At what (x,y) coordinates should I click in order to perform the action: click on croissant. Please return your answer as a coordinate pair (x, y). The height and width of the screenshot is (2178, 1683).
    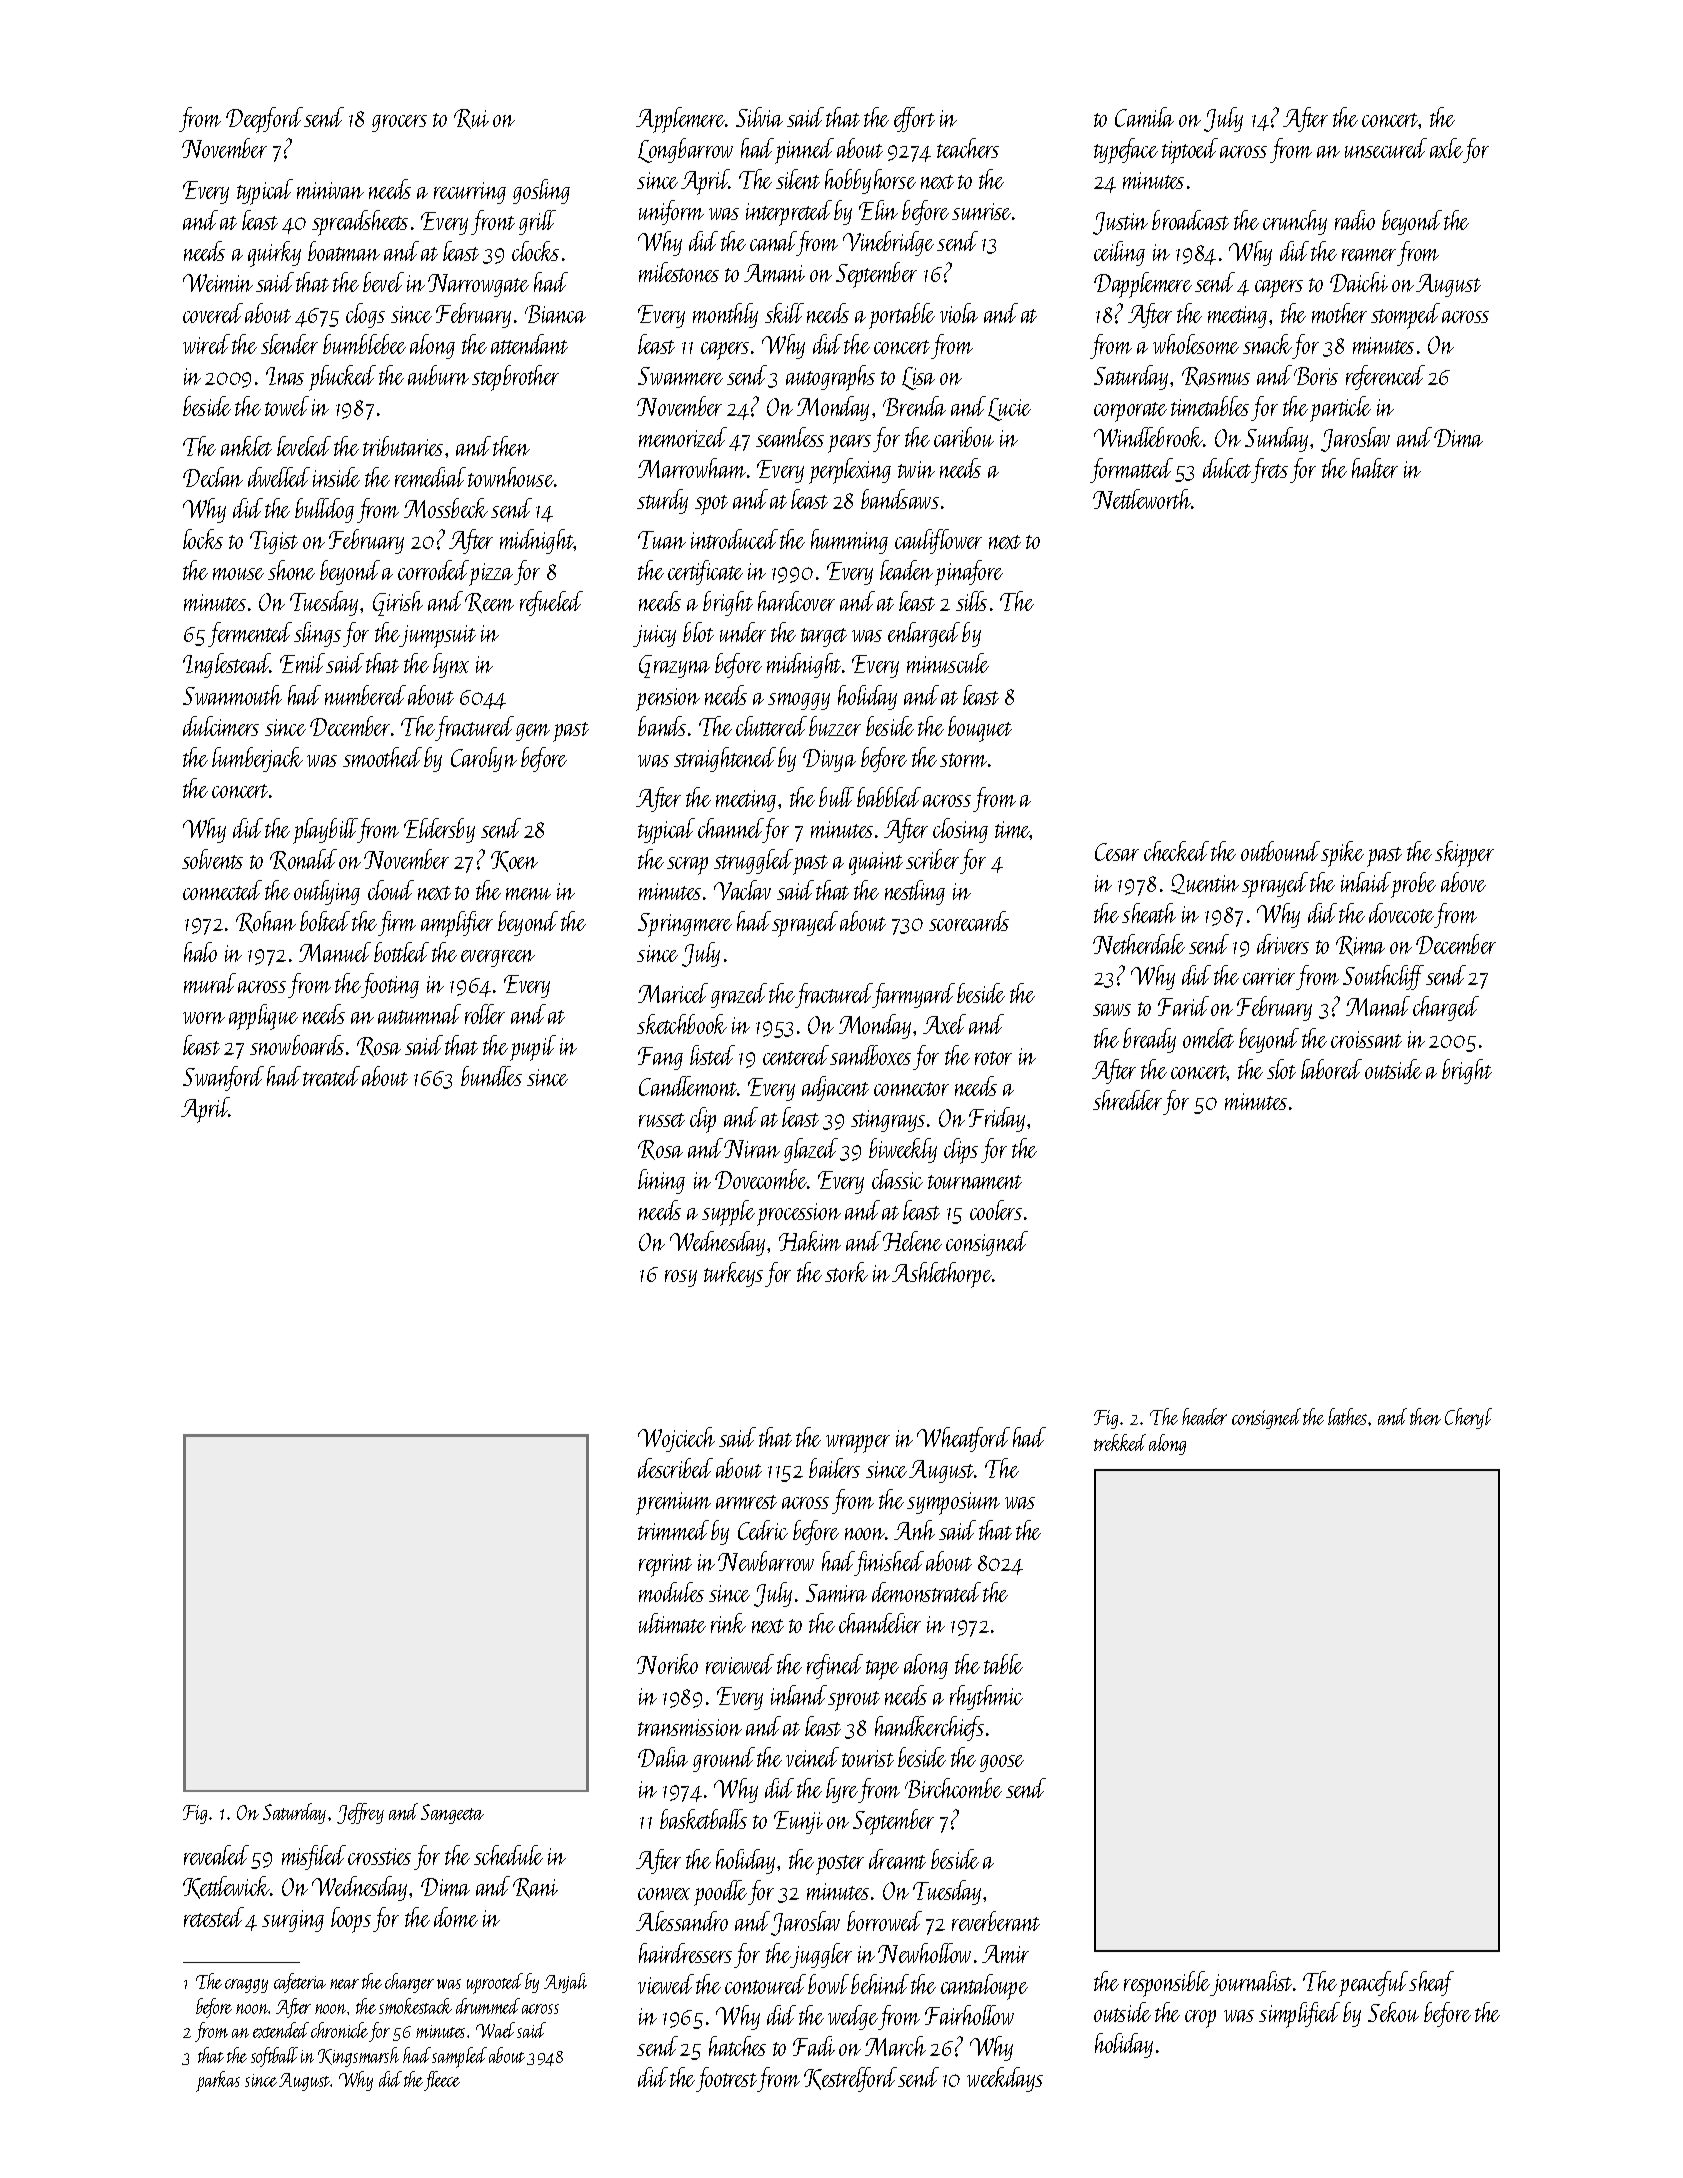
    Looking at the image, I should click on (1366, 1039).
